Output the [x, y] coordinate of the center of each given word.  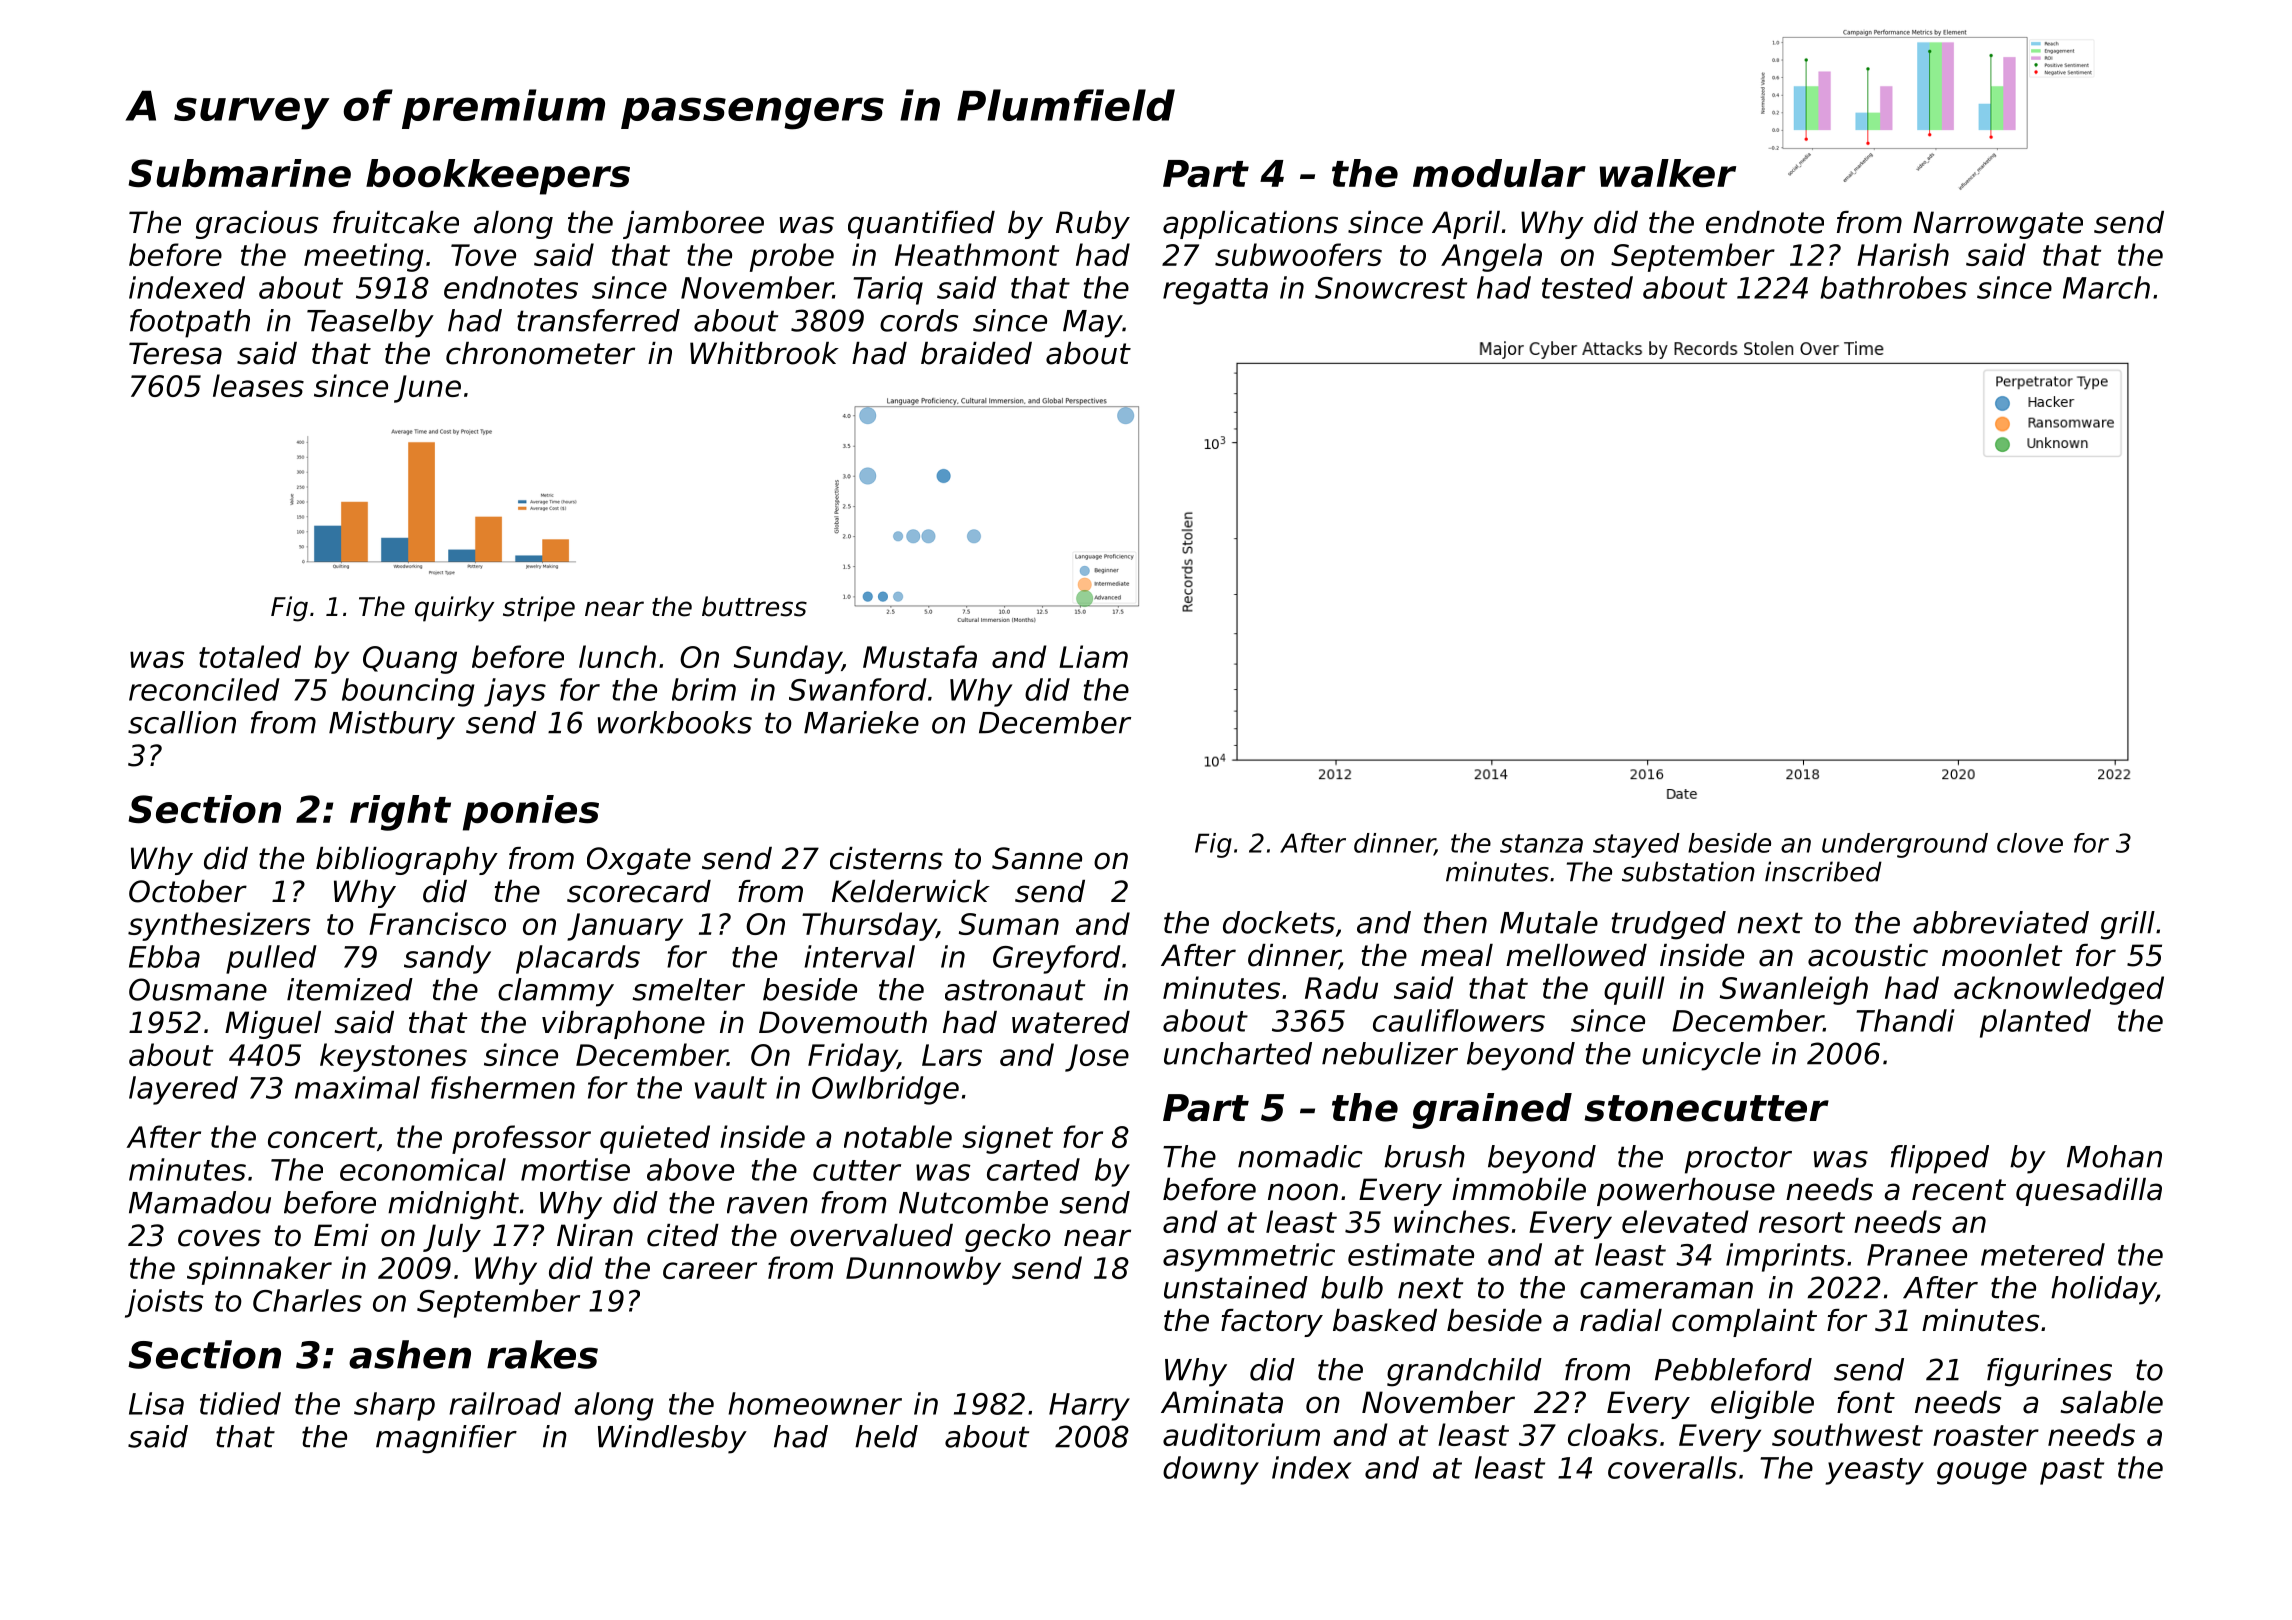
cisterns [886, 858]
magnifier [446, 1439]
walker [1668, 173]
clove [2030, 843]
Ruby [1093, 225]
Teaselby [370, 323]
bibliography [407, 861]
